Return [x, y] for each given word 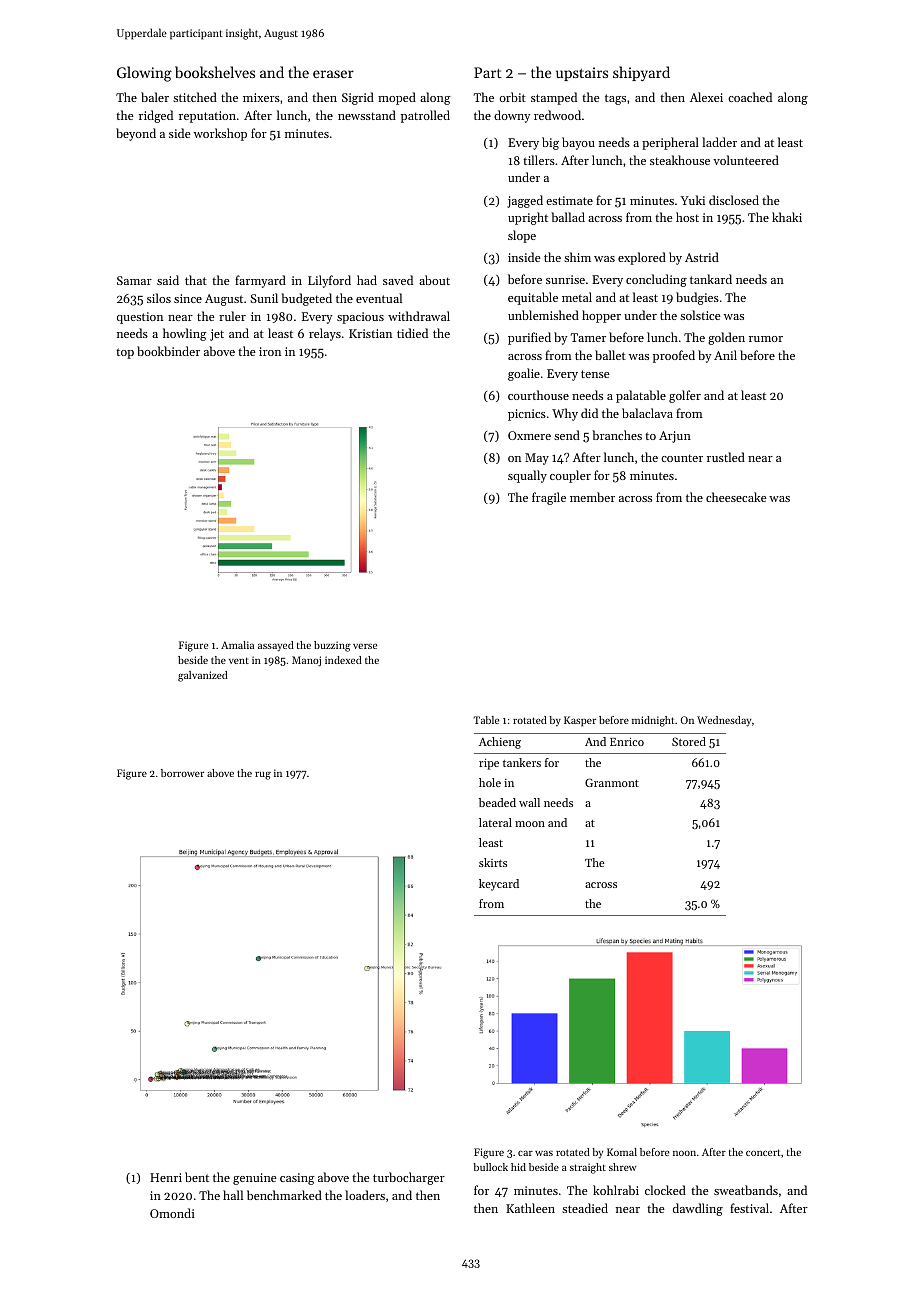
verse [365, 646]
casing [297, 1179]
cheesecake [736, 497]
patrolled [425, 116]
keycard [499, 885]
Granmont [612, 782]
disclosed [734, 200]
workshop [220, 134]
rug [263, 776]
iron [270, 351]
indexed [343, 660]
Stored [689, 741]
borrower [182, 773]
